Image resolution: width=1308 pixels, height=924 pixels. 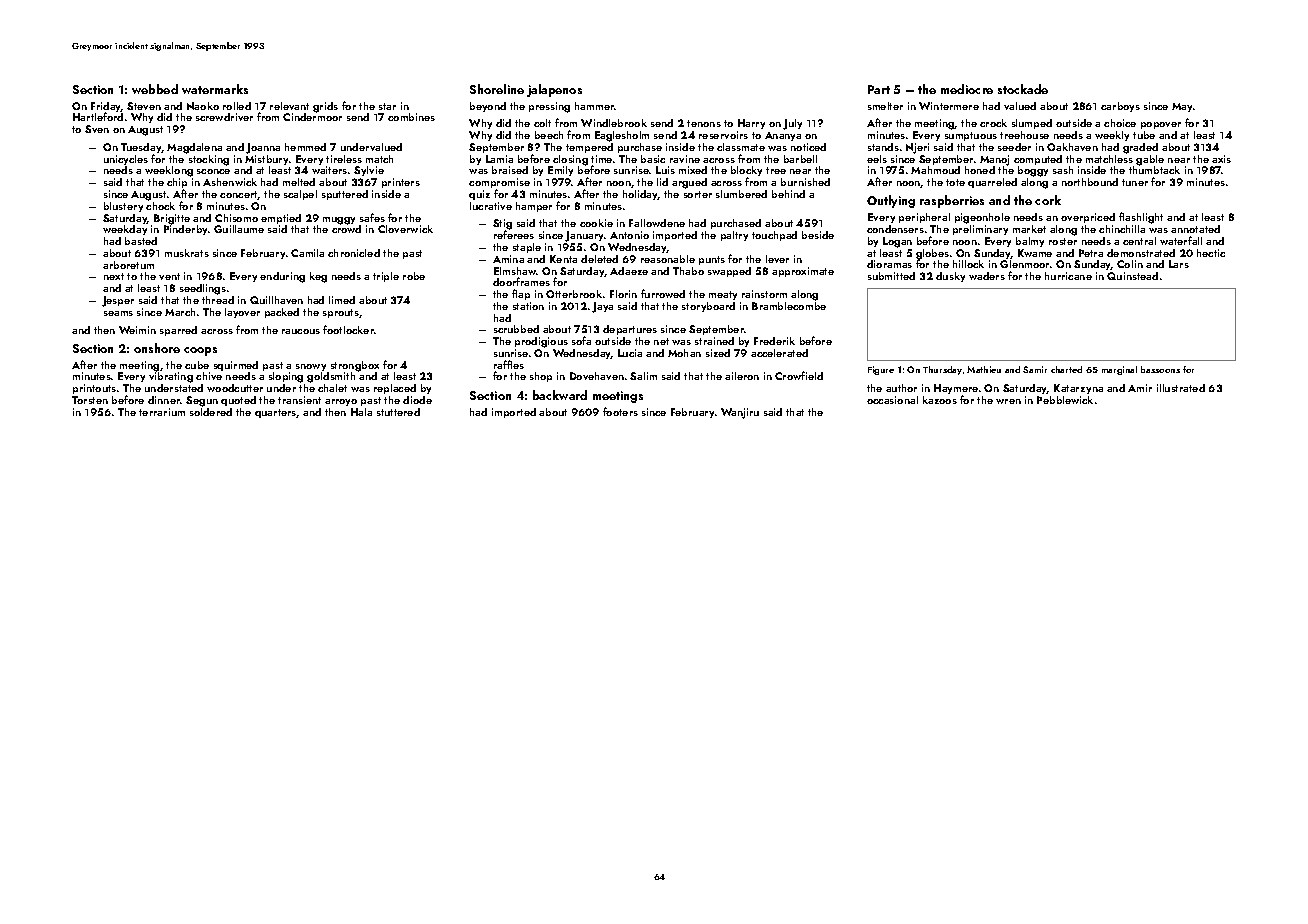 I want to click on shop, so click(x=541, y=377).
